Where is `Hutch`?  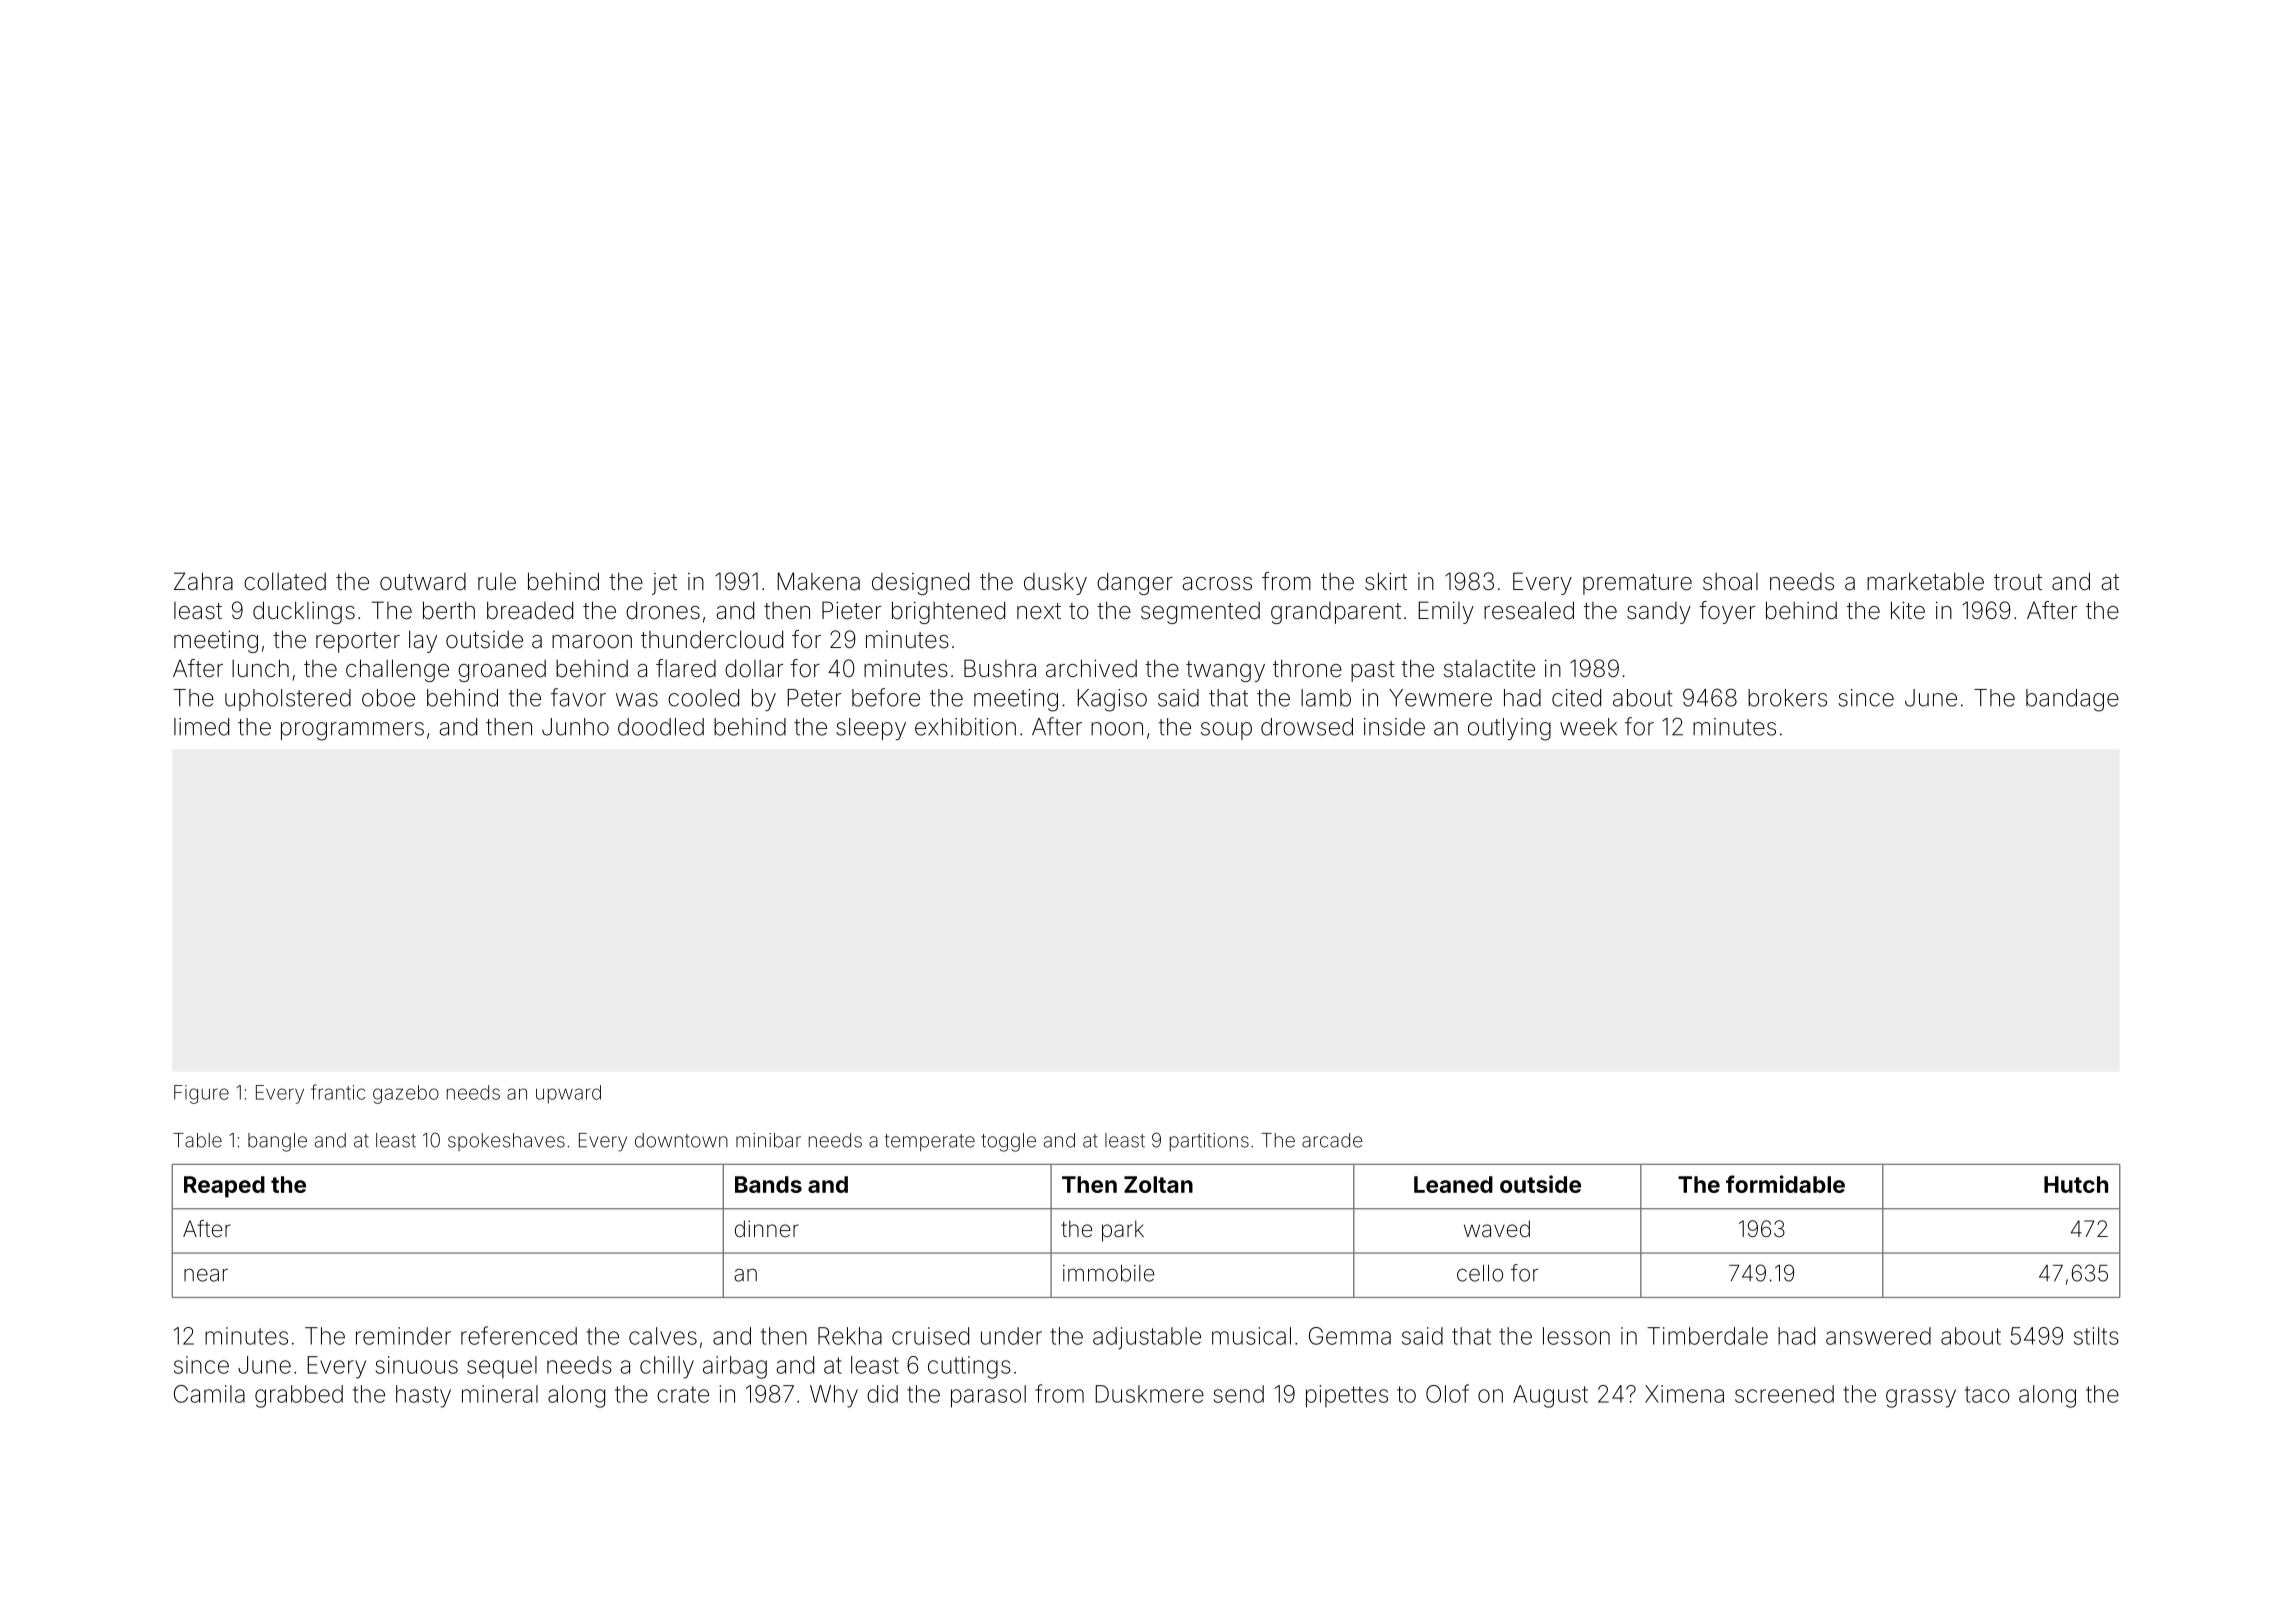
Hutch is located at coordinates (2076, 1184).
